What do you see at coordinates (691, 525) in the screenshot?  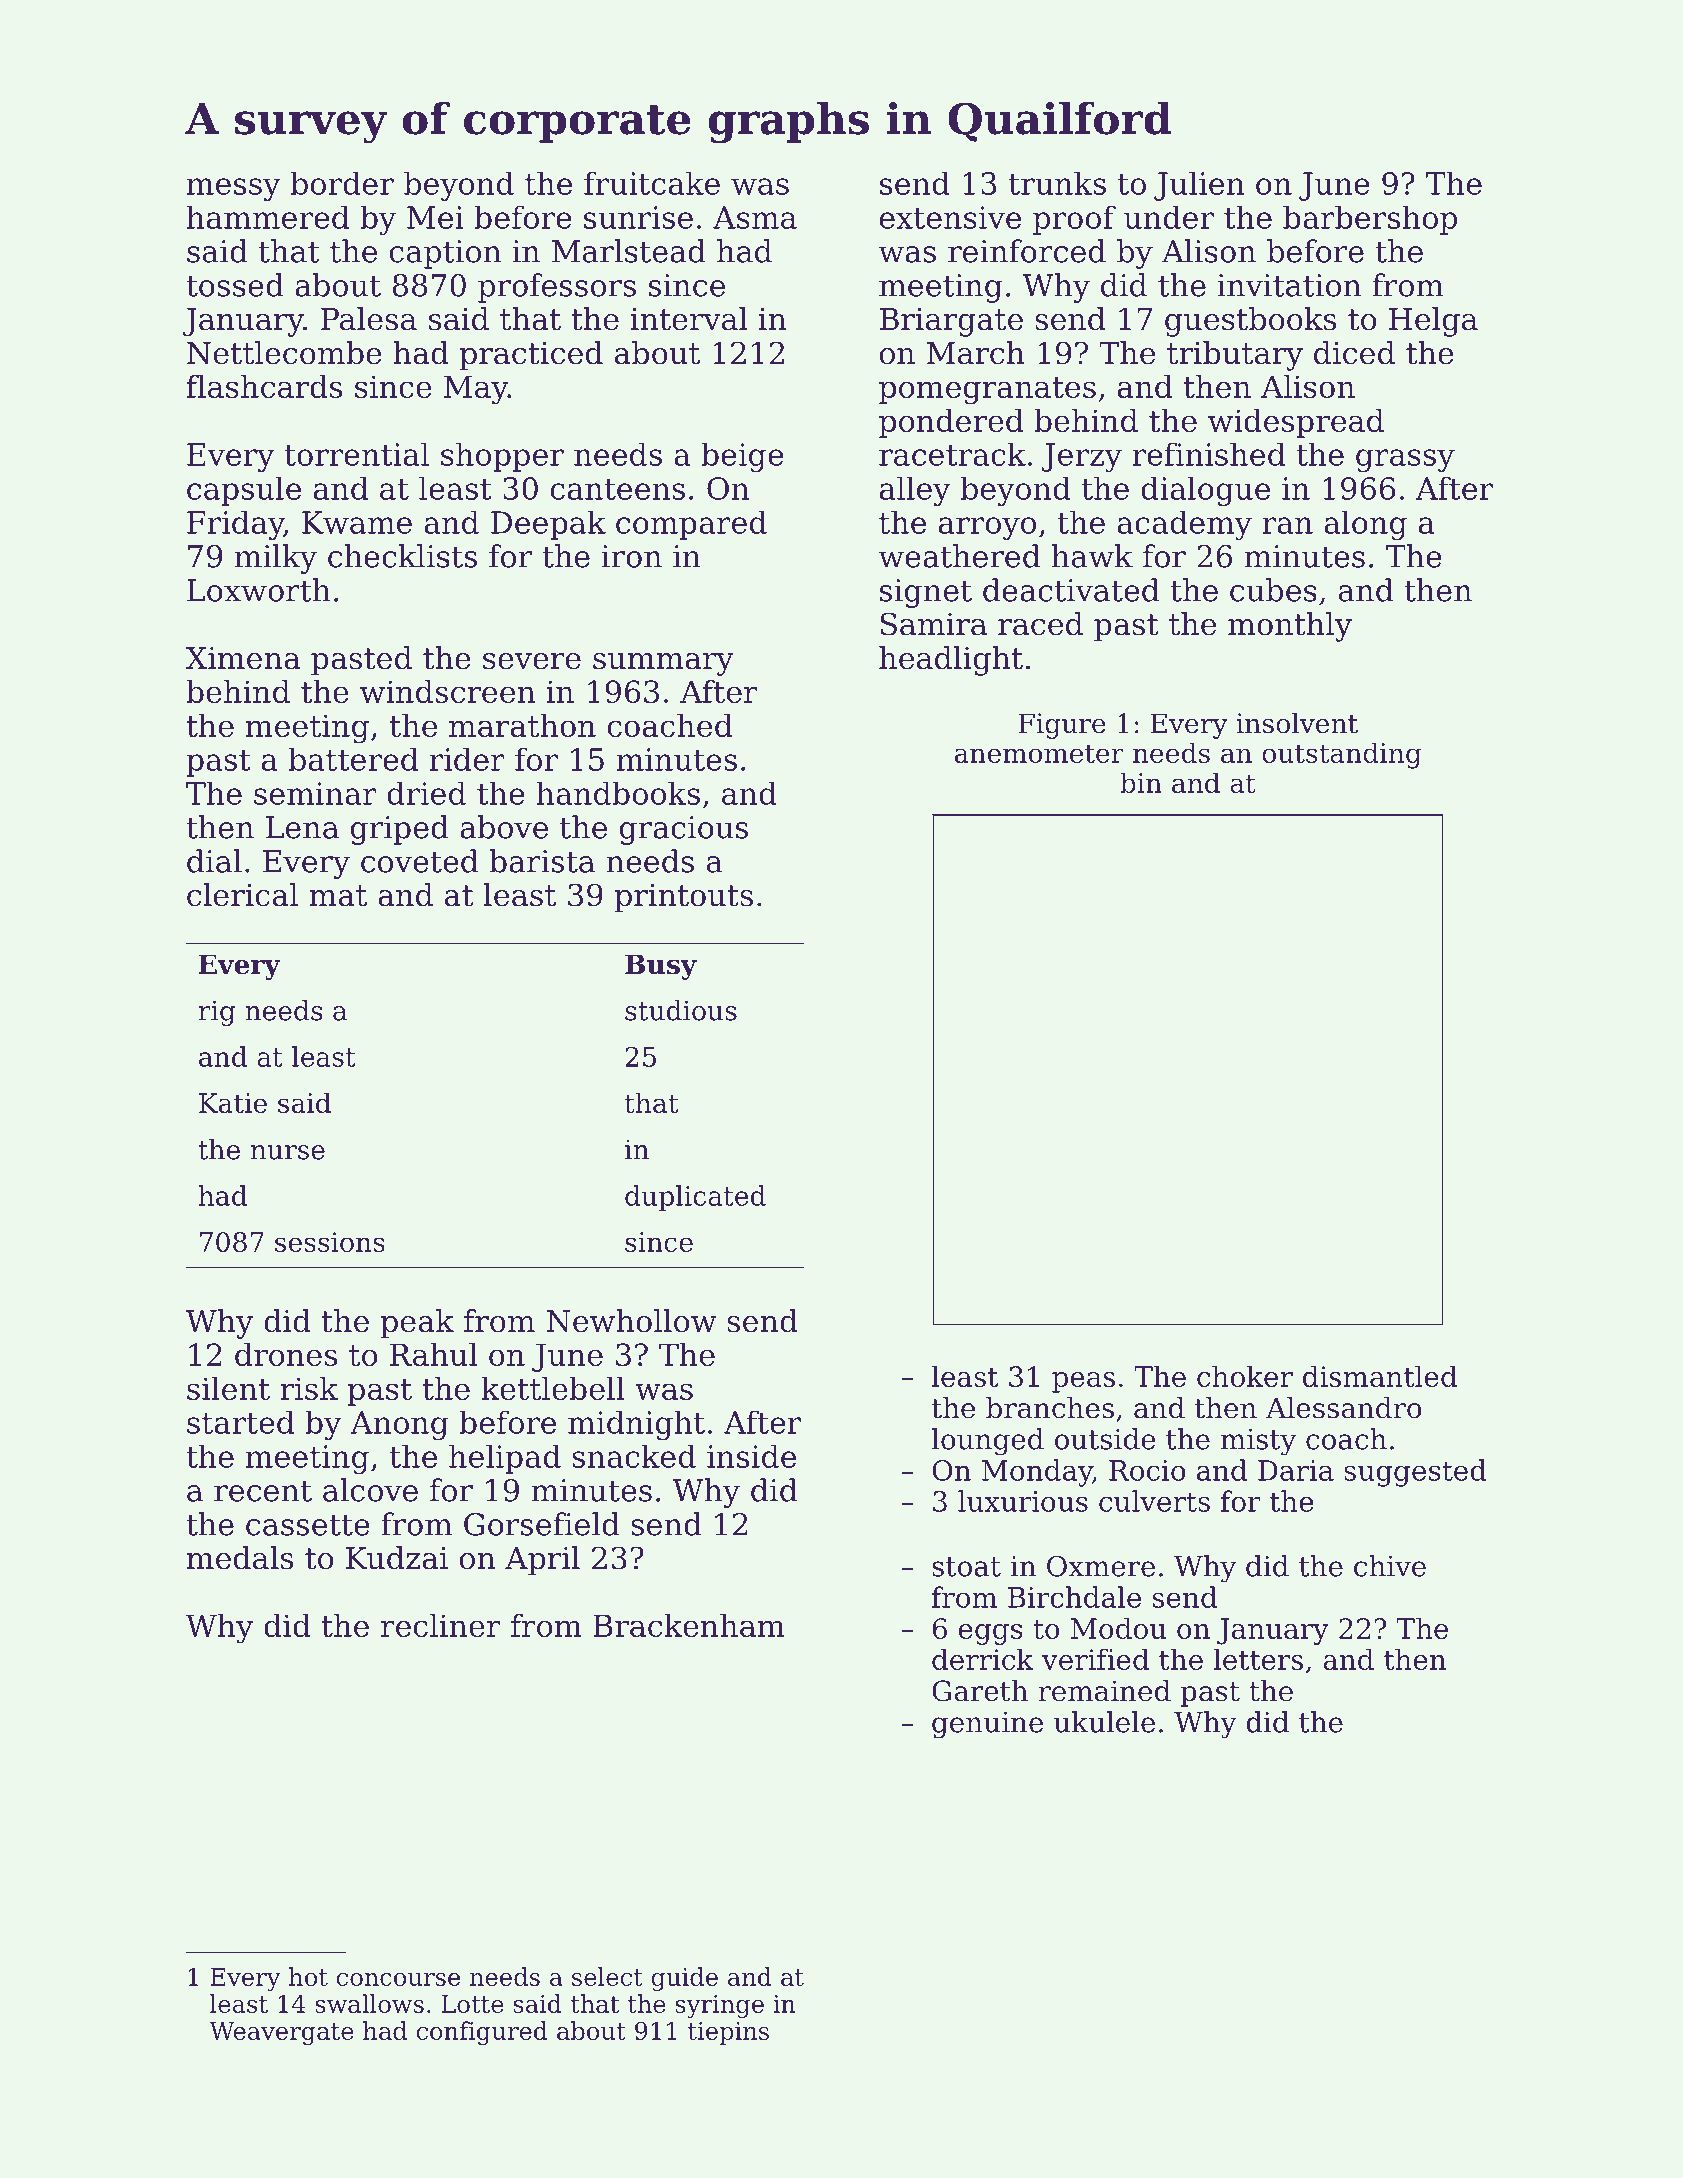 I see `compared` at bounding box center [691, 525].
